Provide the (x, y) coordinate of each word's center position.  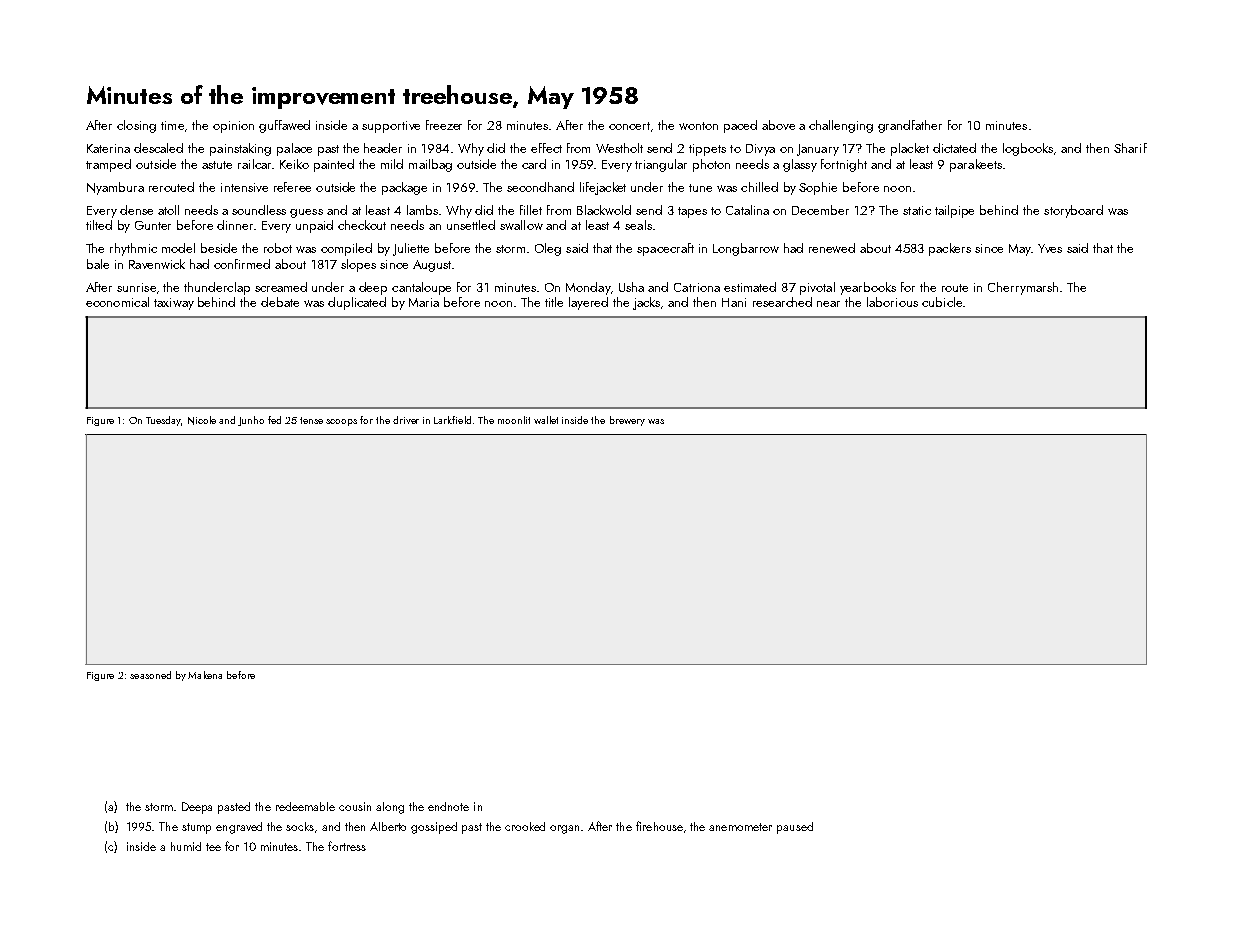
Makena (205, 675)
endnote (448, 806)
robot (278, 248)
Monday (588, 288)
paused (795, 828)
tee (213, 847)
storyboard (1073, 211)
